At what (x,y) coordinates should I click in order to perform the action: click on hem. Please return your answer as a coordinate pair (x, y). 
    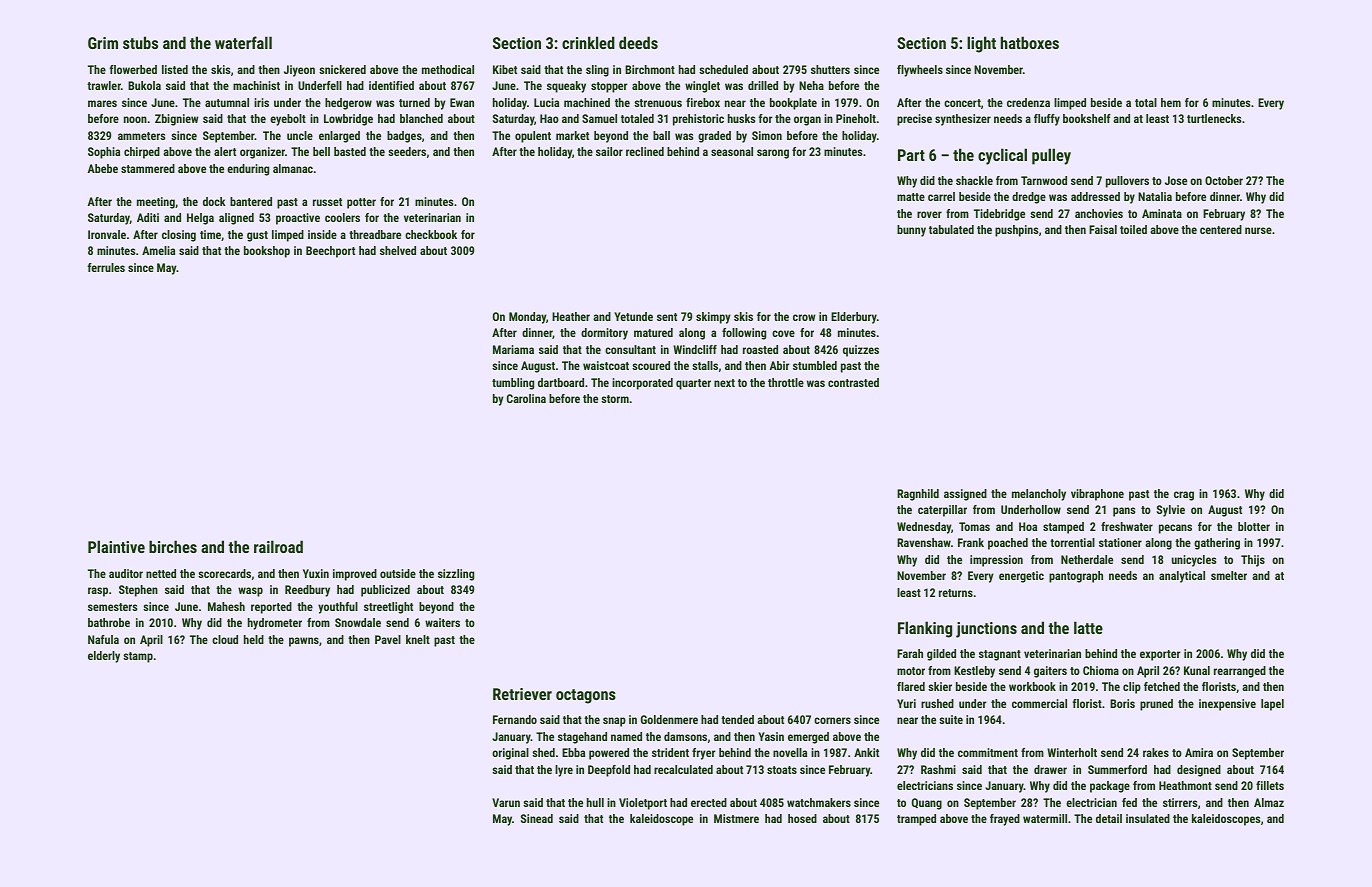
    Looking at the image, I should click on (1171, 102).
